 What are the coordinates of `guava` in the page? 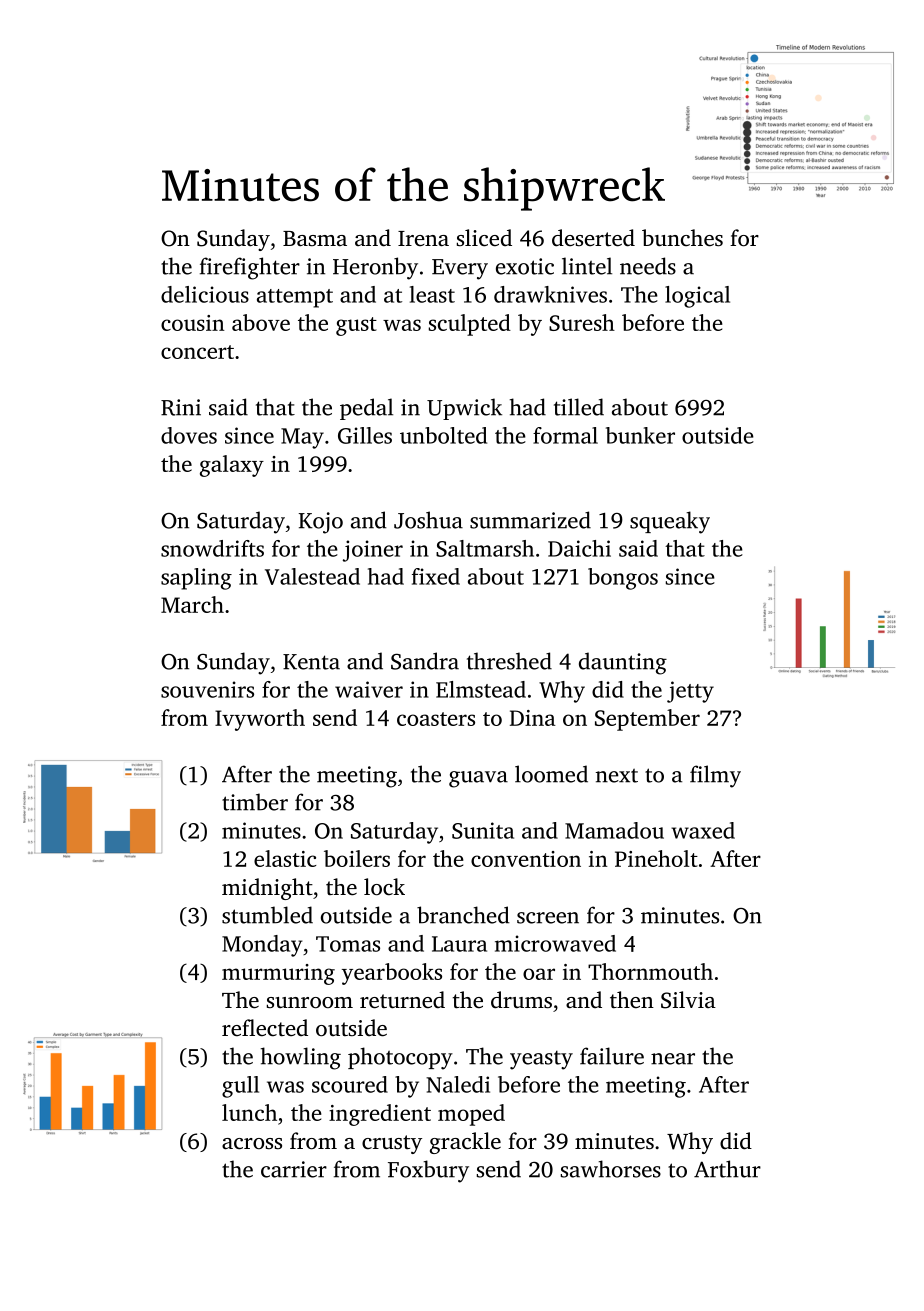 It's located at (478, 779).
